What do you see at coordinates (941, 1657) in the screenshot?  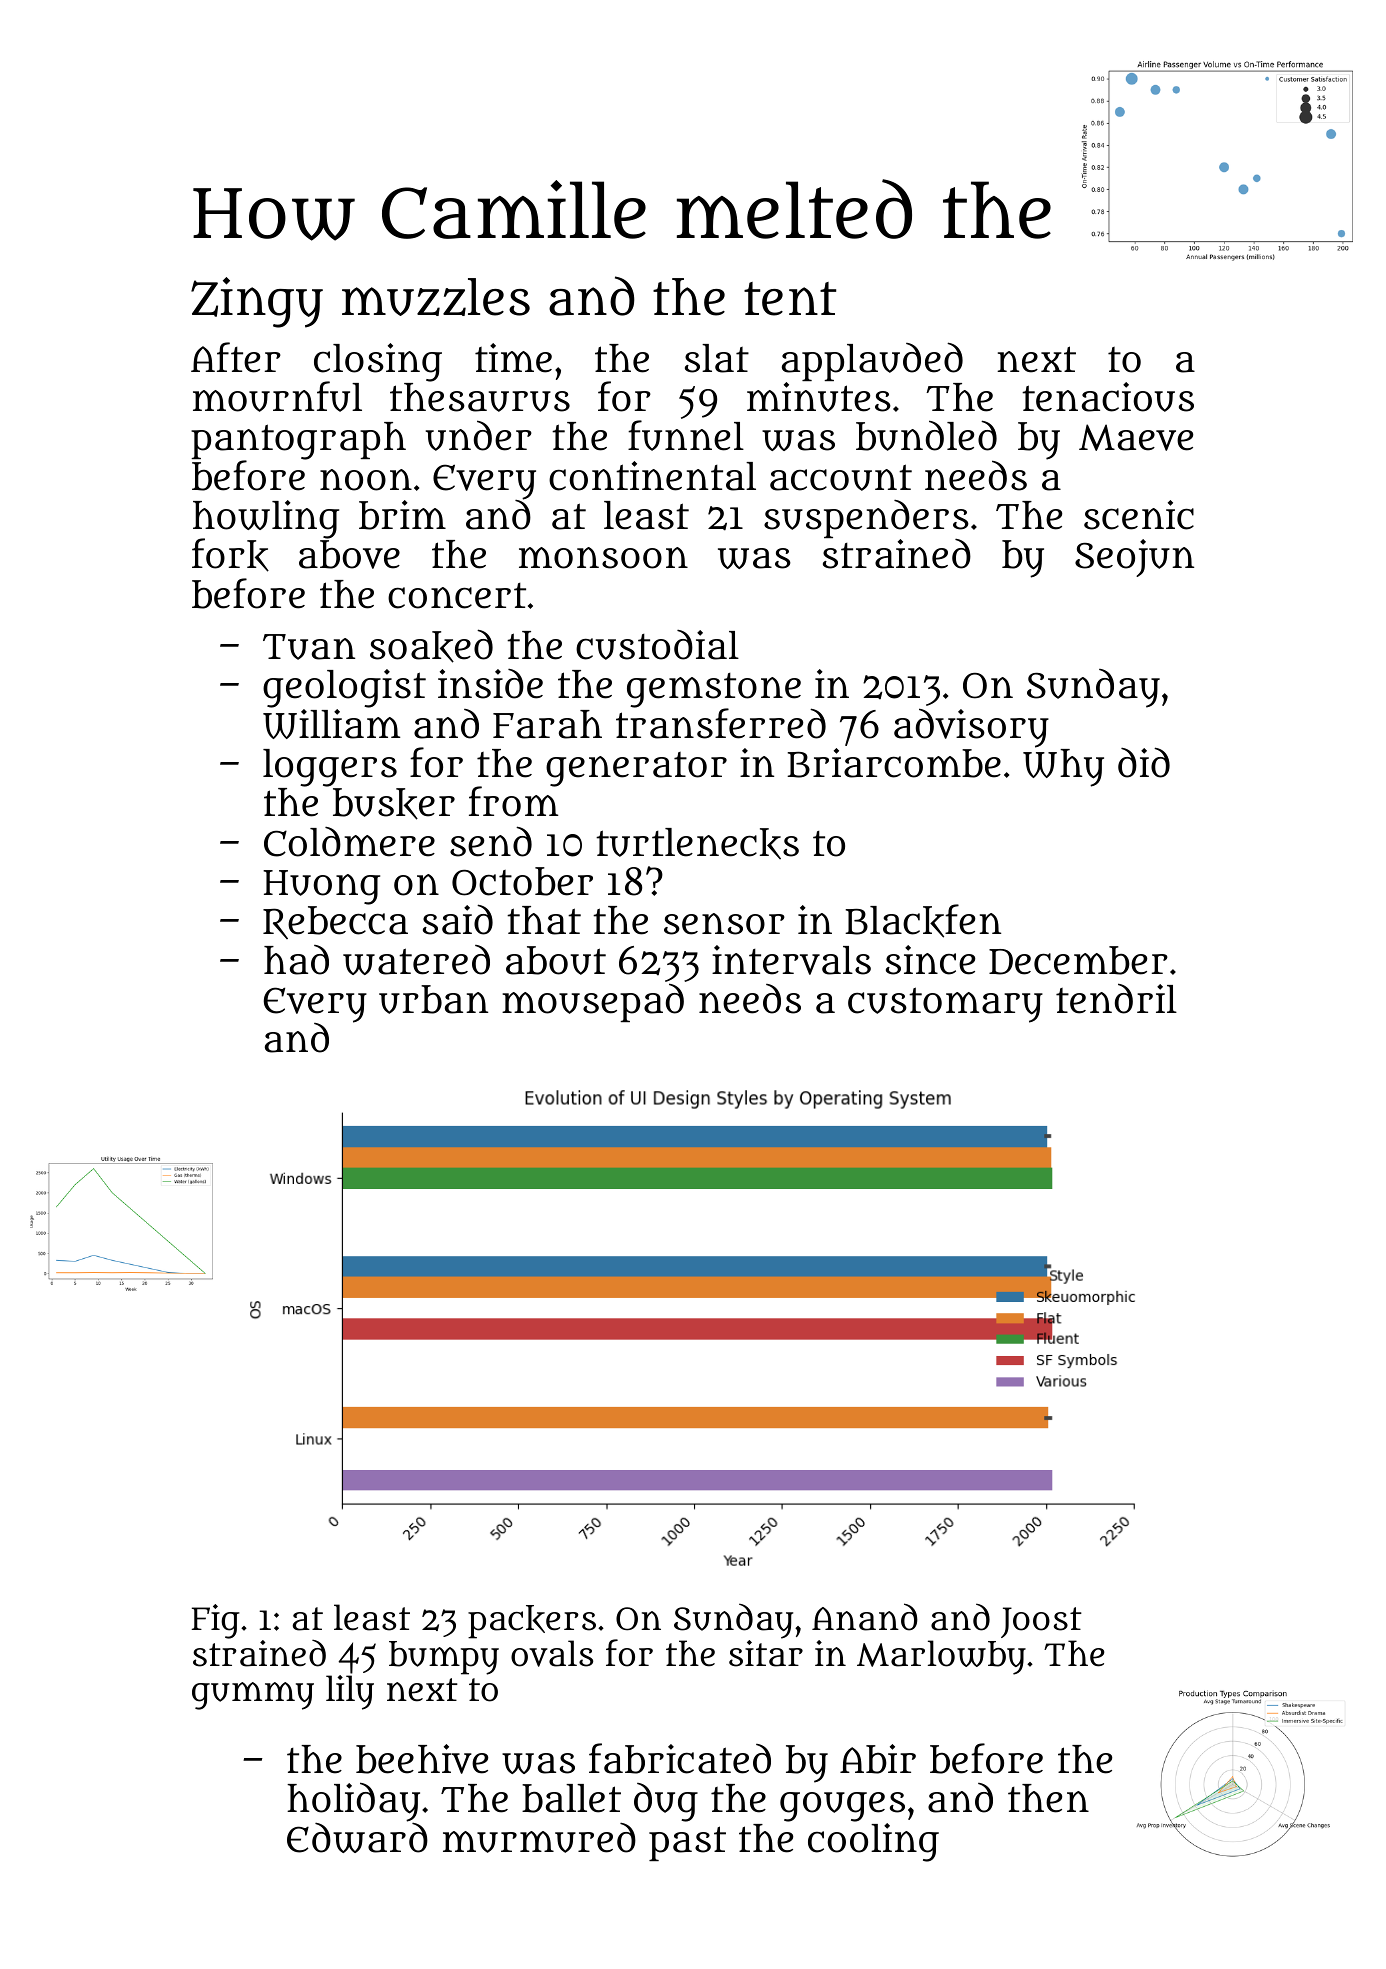 I see `Marlowby` at bounding box center [941, 1657].
